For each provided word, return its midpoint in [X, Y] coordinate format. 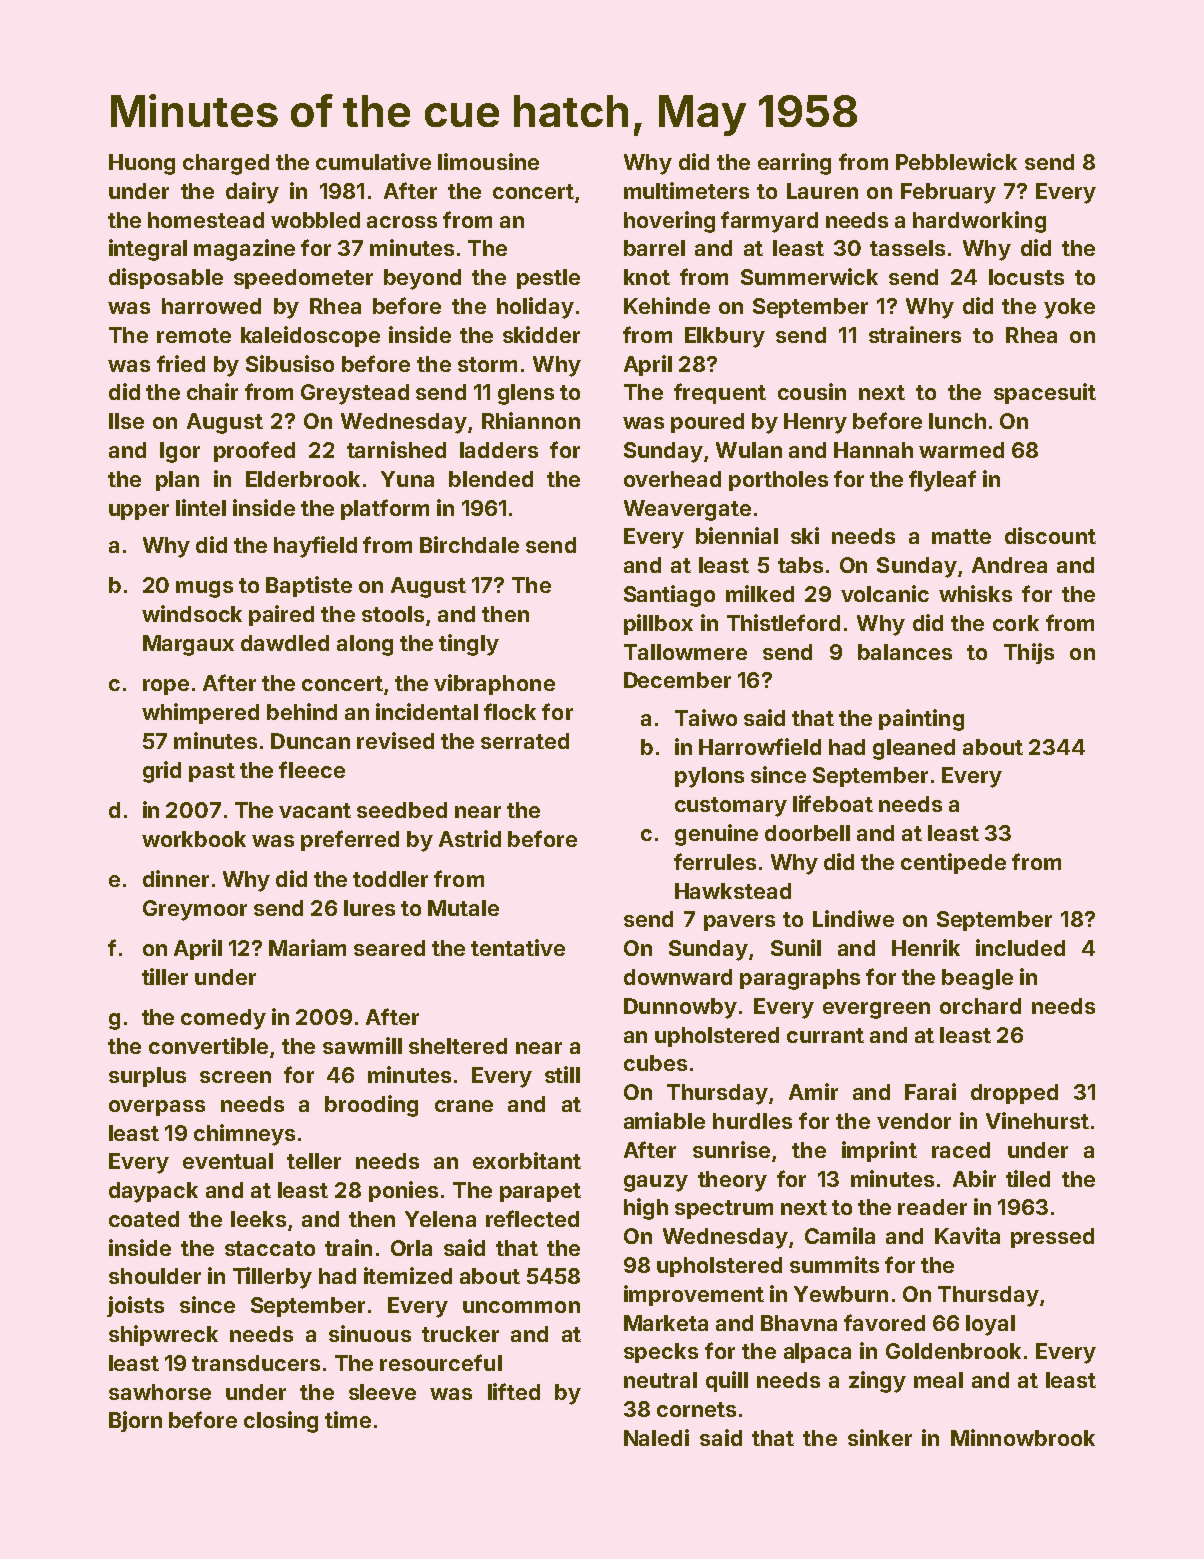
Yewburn [841, 1294]
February [948, 193]
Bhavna [799, 1323]
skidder [541, 334]
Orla [411, 1248]
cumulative [373, 161]
